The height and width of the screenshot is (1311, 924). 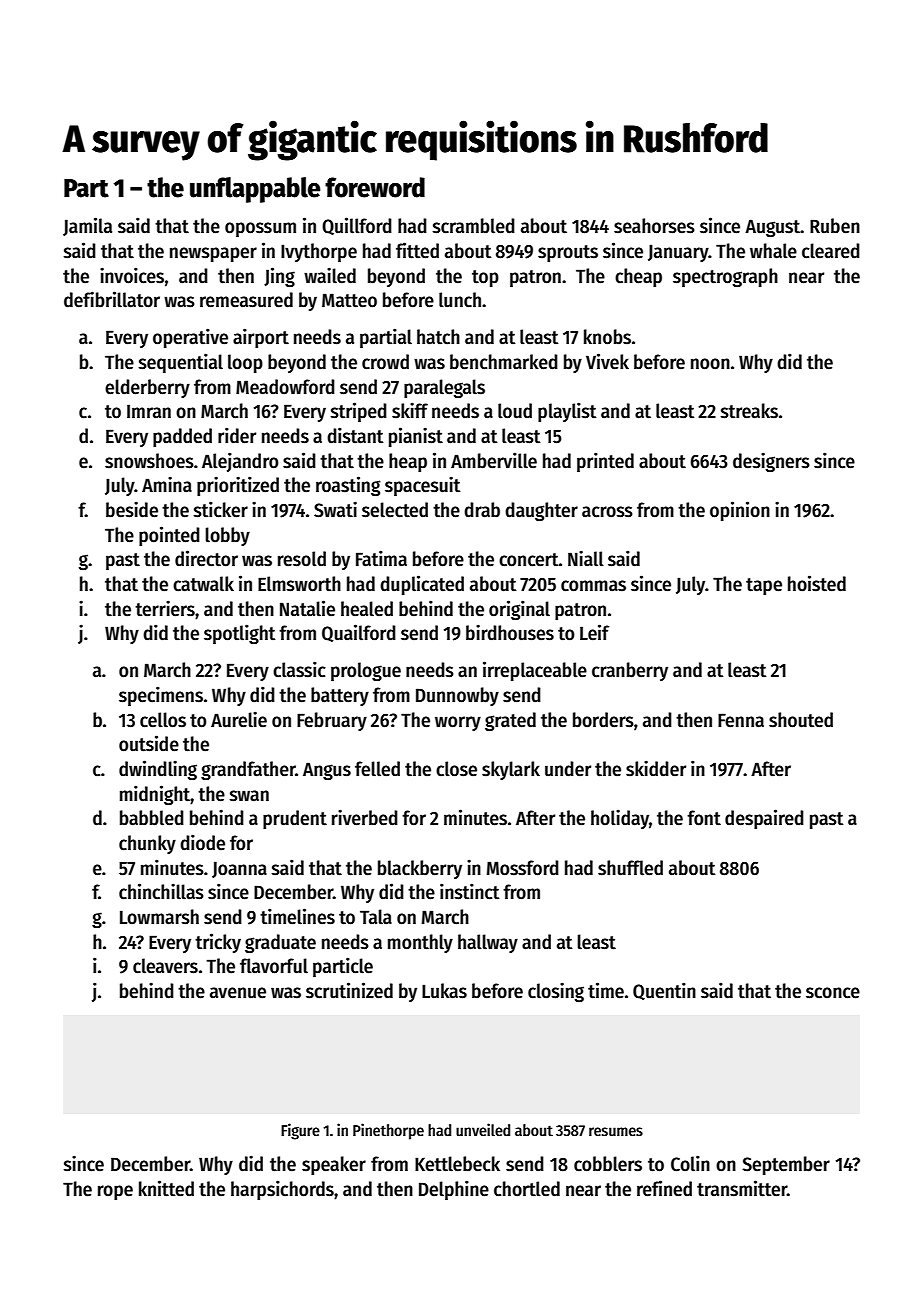 I want to click on foreword, so click(x=375, y=187).
